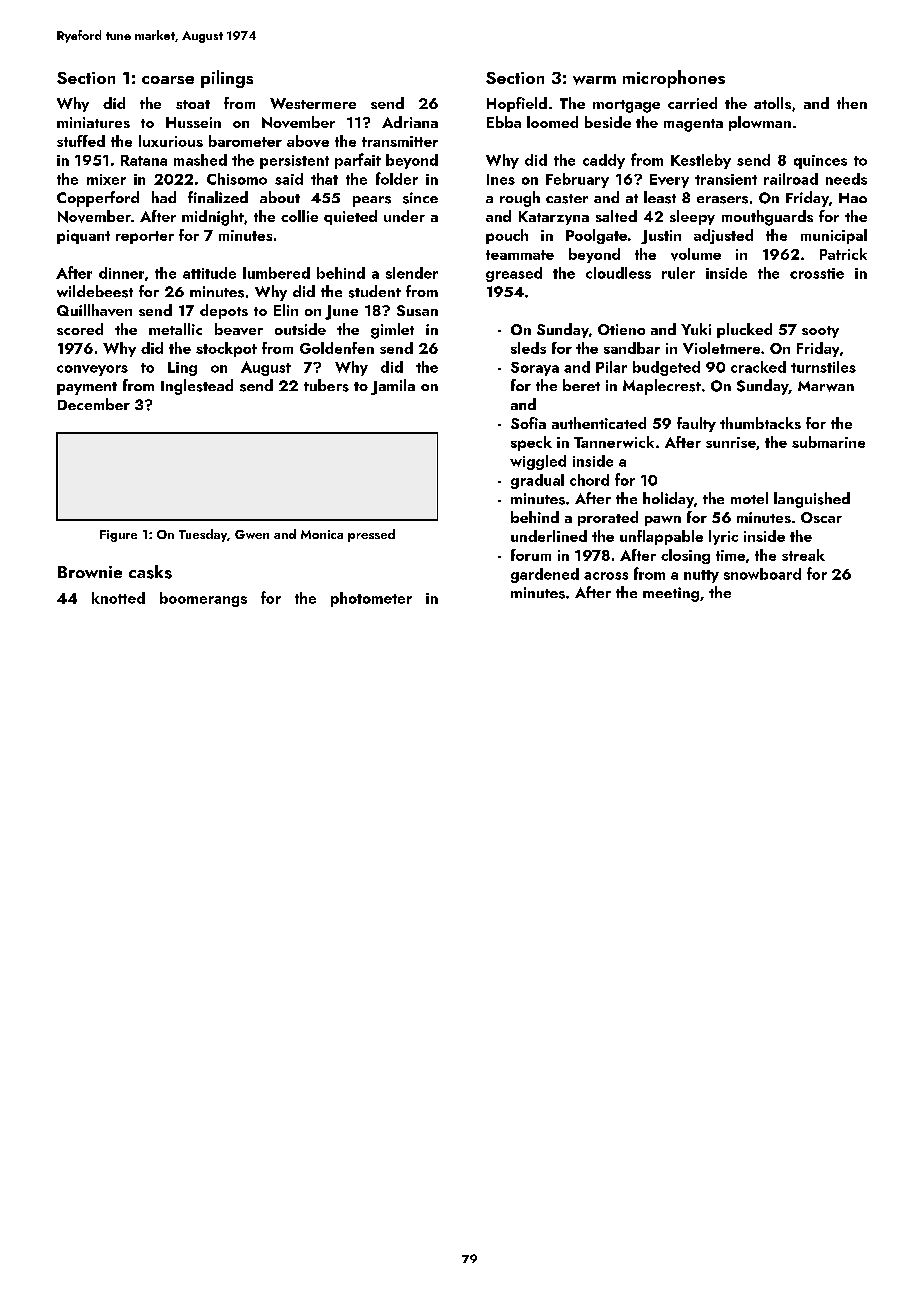  I want to click on Hao, so click(853, 198).
